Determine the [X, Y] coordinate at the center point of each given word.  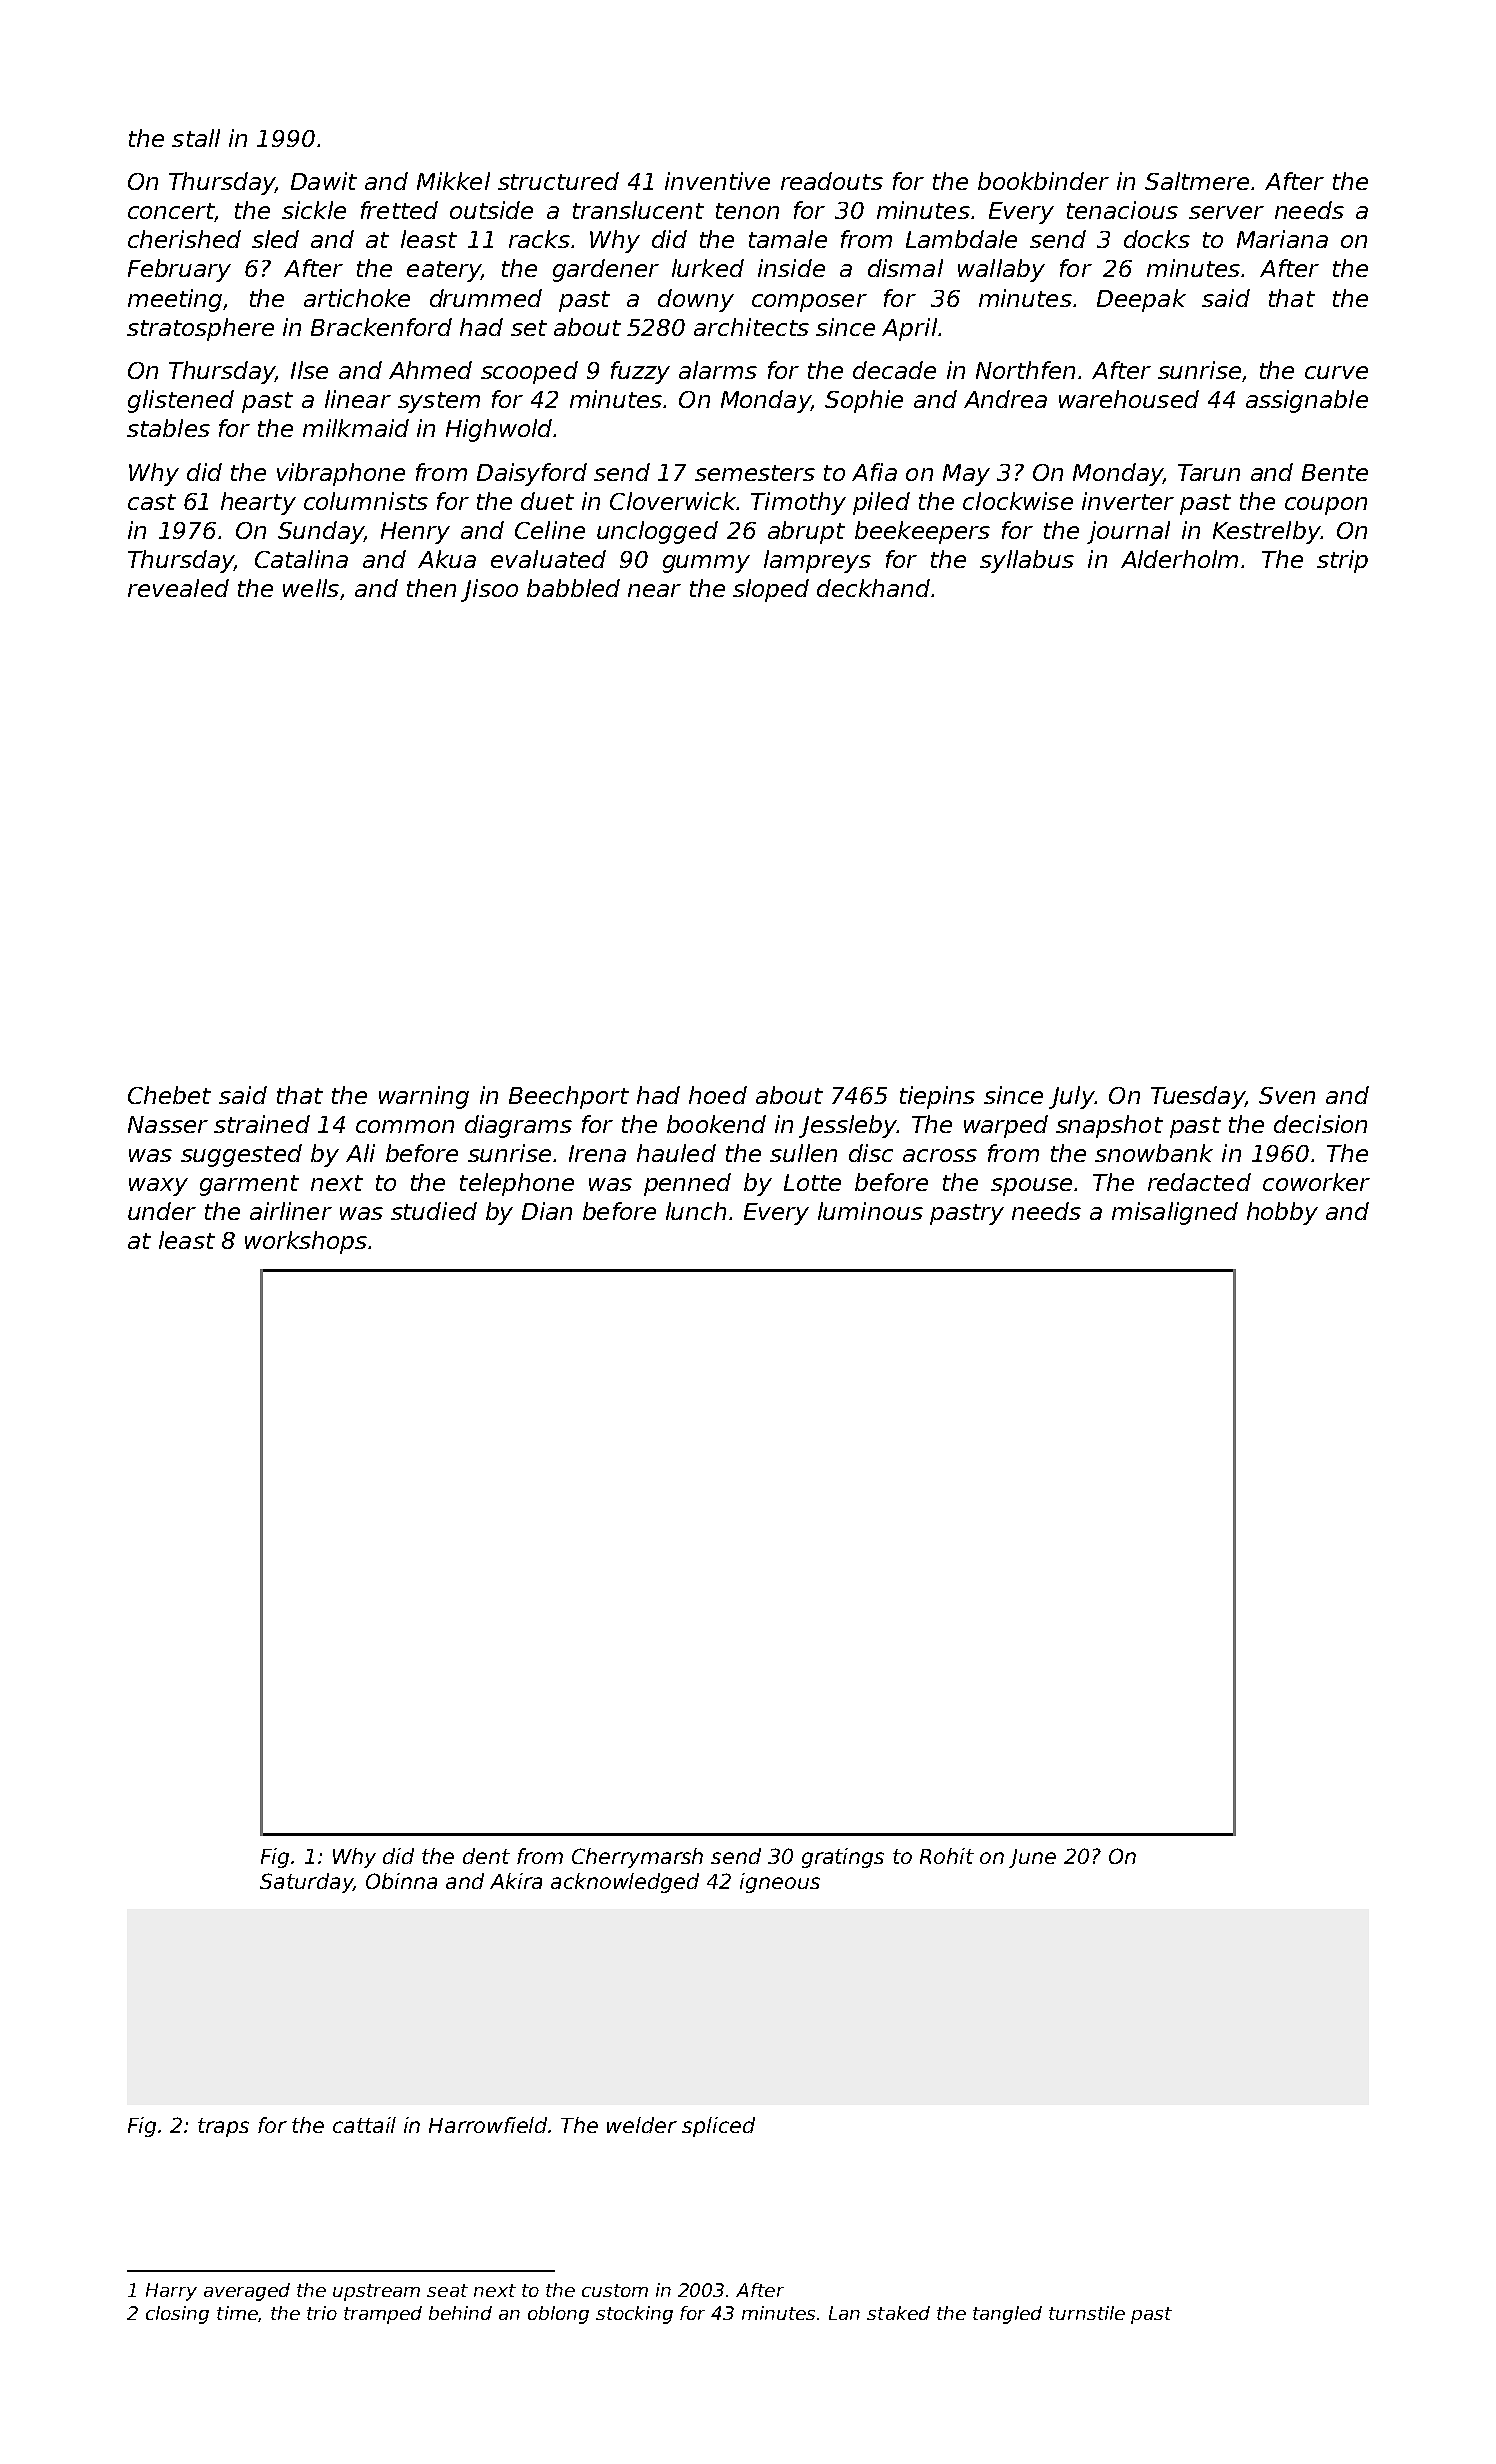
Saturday [306, 1883]
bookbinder [1043, 181]
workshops [306, 1242]
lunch [696, 1211]
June [1032, 1858]
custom [615, 2290]
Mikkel [453, 181]
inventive [717, 181]
